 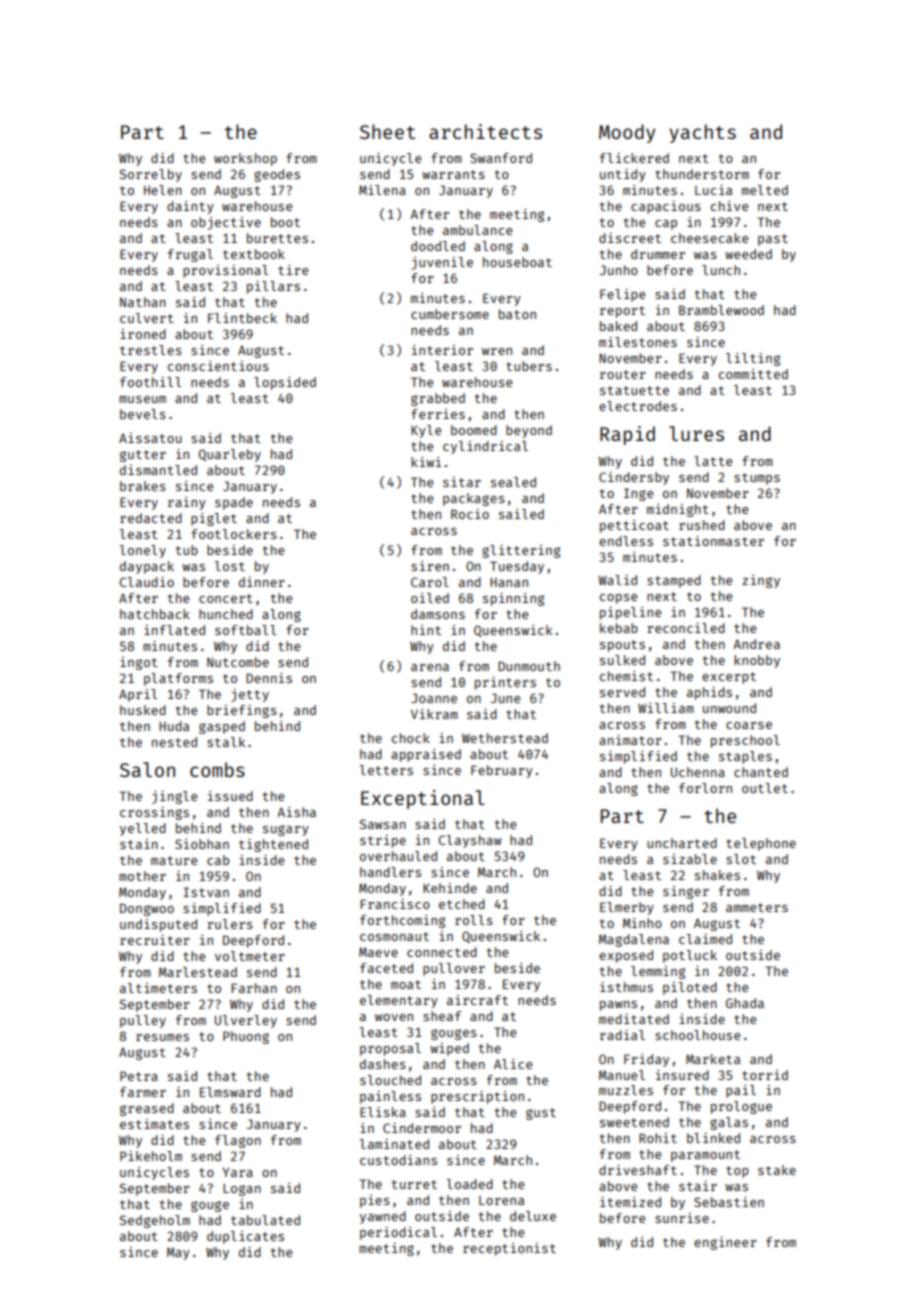 What do you see at coordinates (190, 207) in the page?
I see `dainty` at bounding box center [190, 207].
